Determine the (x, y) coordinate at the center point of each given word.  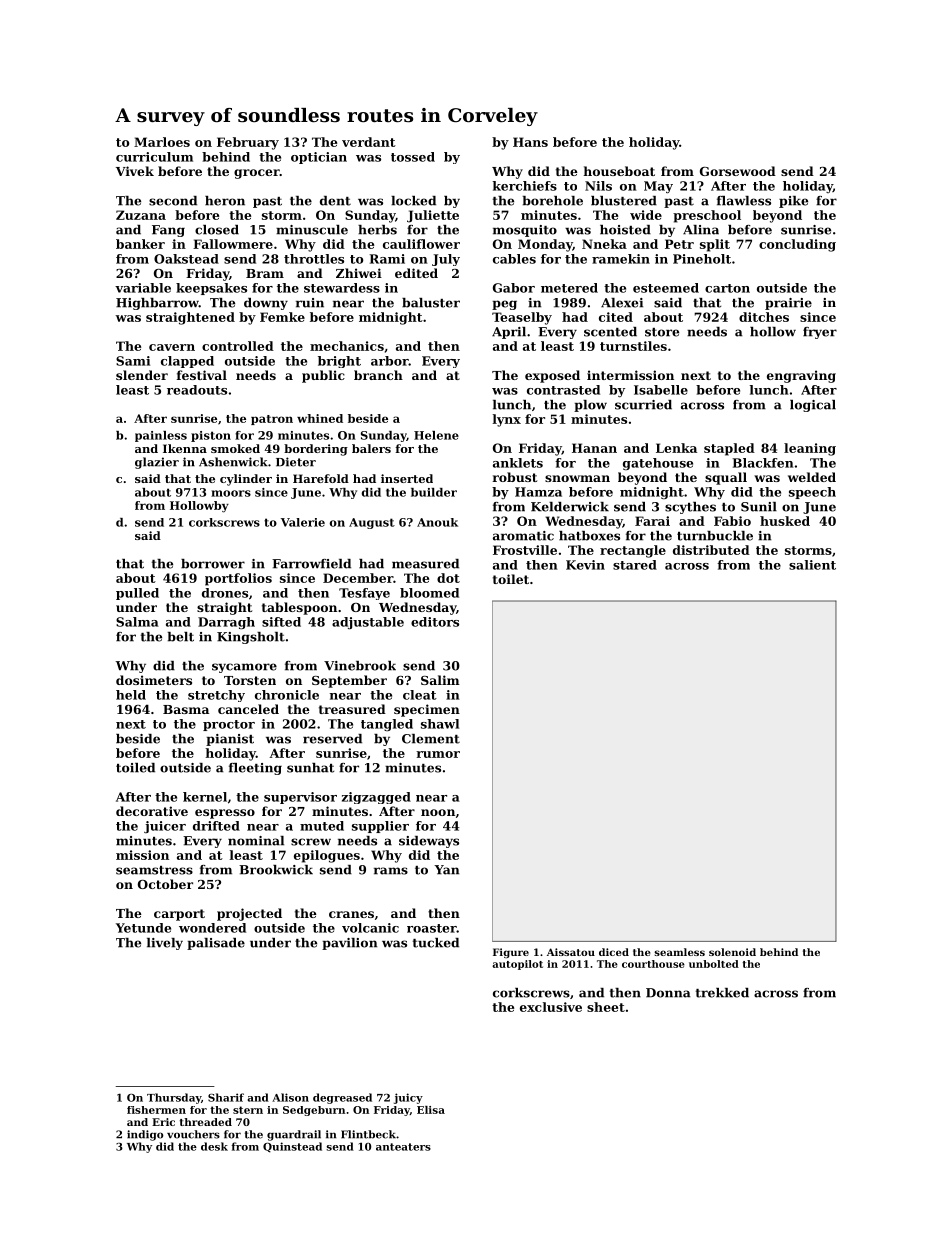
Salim (440, 680)
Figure (511, 953)
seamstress (154, 870)
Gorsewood (738, 171)
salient (812, 565)
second (173, 201)
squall (726, 478)
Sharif (226, 1097)
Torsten (250, 680)
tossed (413, 157)
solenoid (732, 952)
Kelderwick (570, 507)
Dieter (296, 462)
